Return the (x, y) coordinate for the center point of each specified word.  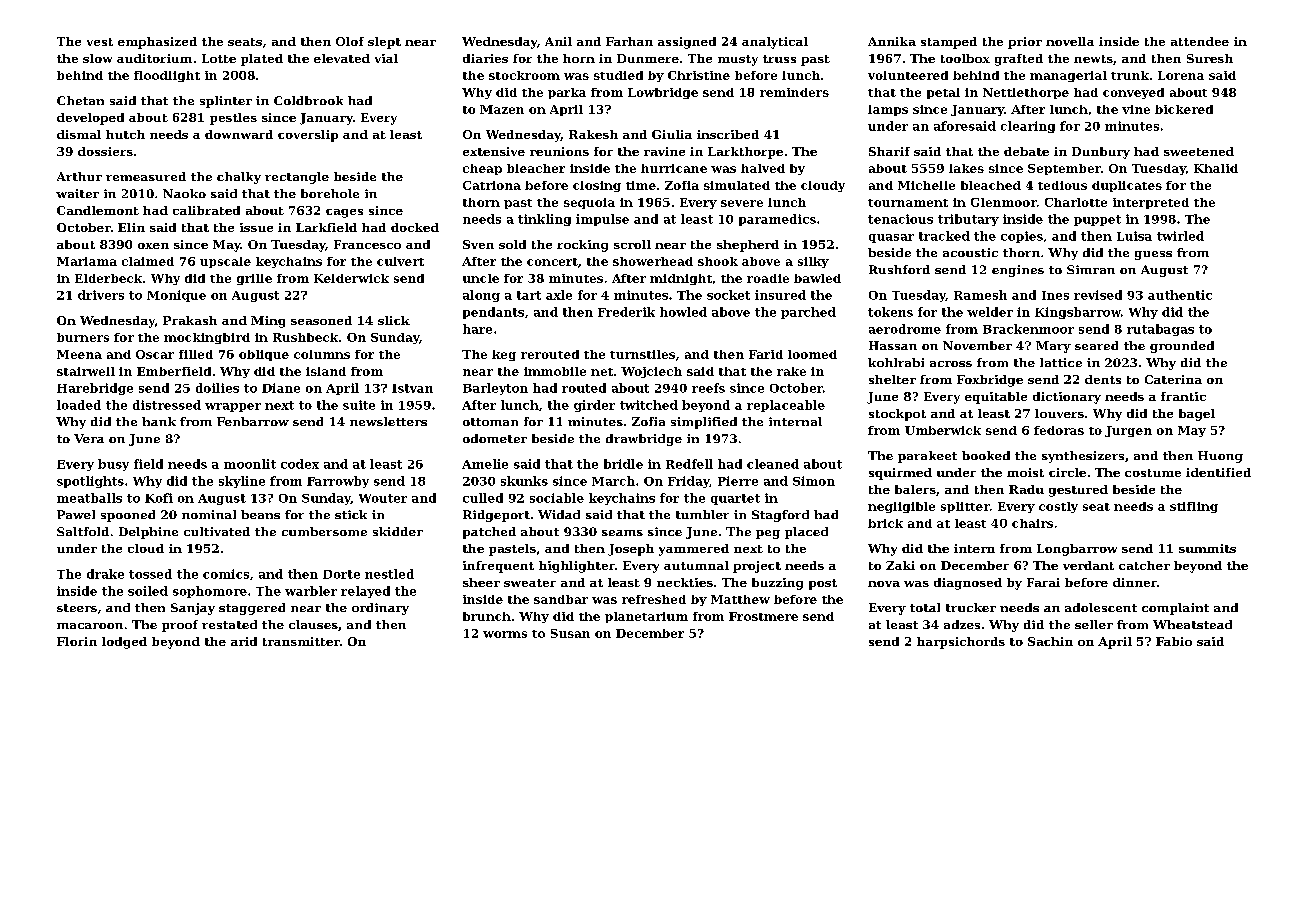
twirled (1180, 236)
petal (943, 93)
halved (763, 168)
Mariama (87, 261)
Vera (89, 438)
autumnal (696, 565)
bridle (623, 464)
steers (77, 608)
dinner (1135, 582)
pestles (233, 119)
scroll (632, 244)
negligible (901, 507)
